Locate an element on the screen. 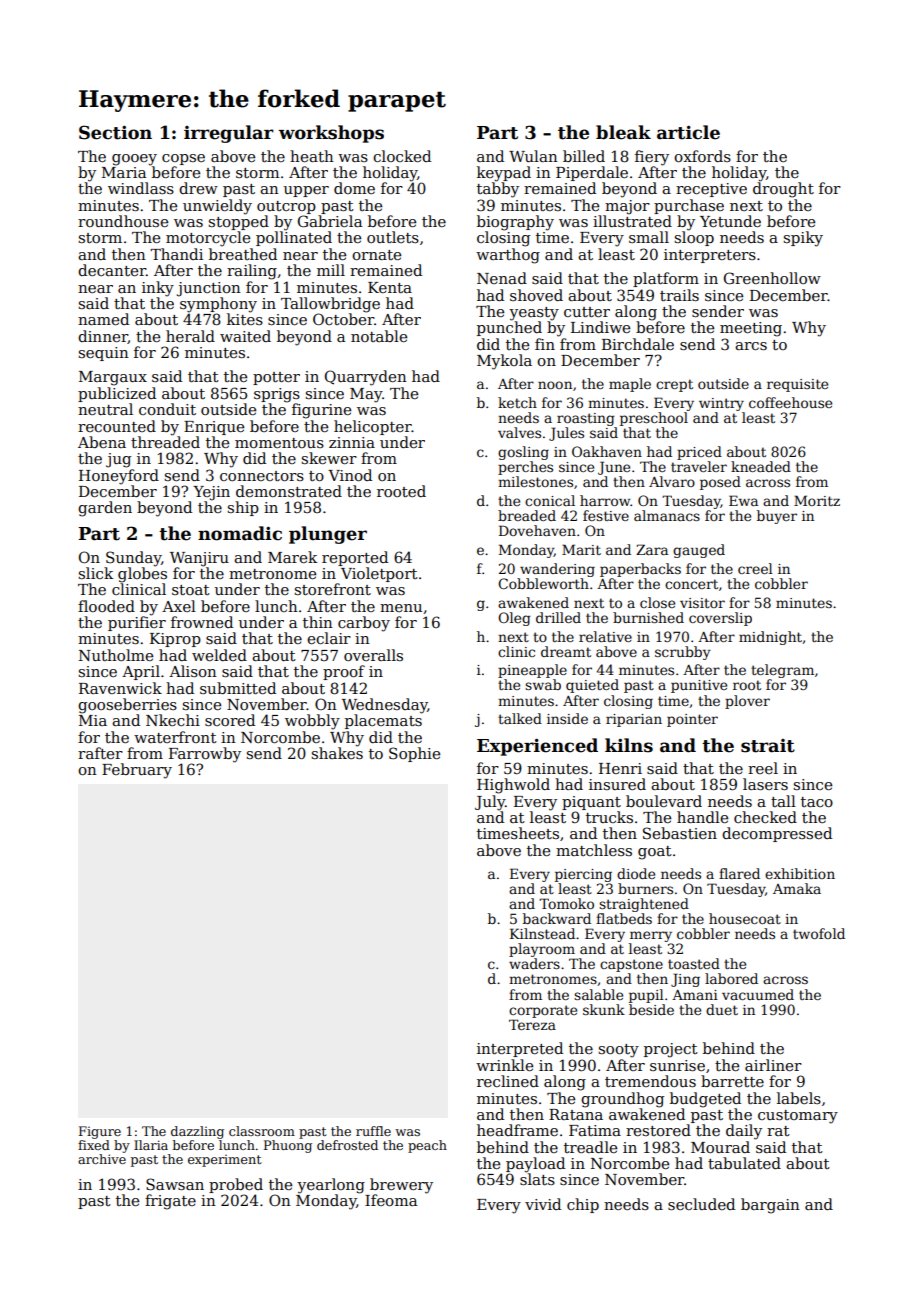 This screenshot has height=1308, width=924. frowned is located at coordinates (202, 622).
